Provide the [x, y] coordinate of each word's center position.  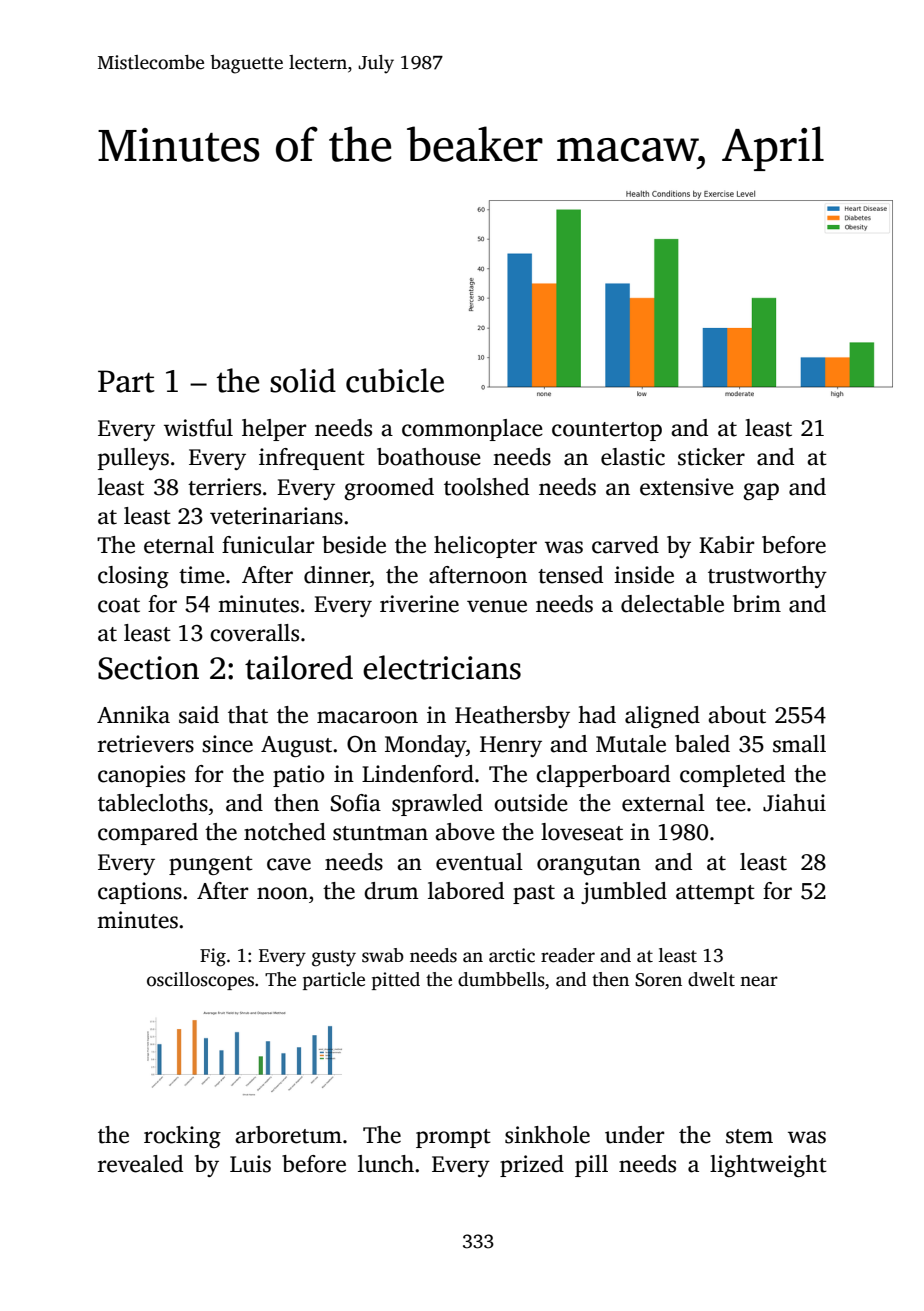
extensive [687, 487]
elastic [633, 457]
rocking [182, 1137]
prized [532, 1166]
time [202, 575]
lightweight [768, 1166]
